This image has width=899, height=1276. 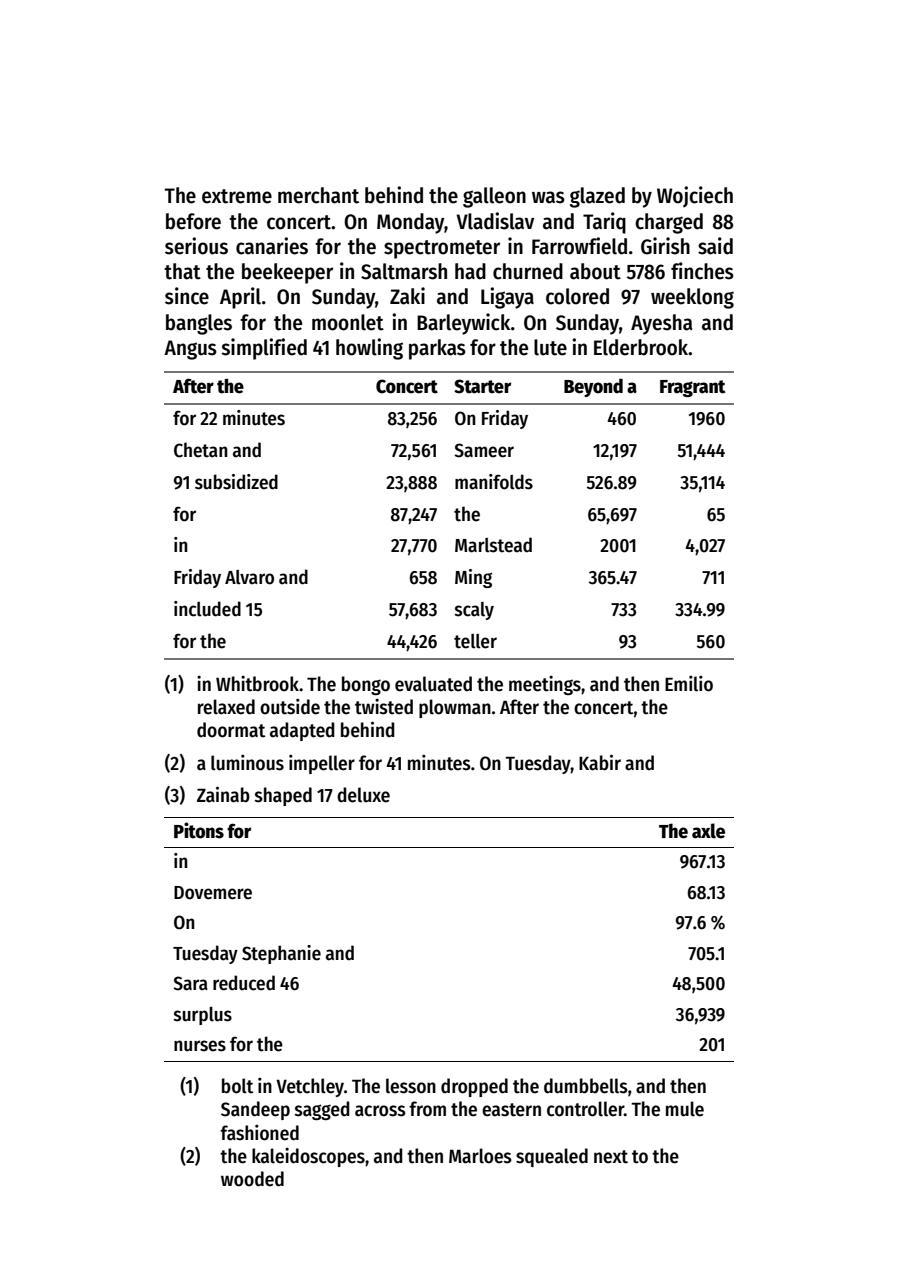 What do you see at coordinates (600, 762) in the image?
I see `Kabir` at bounding box center [600, 762].
